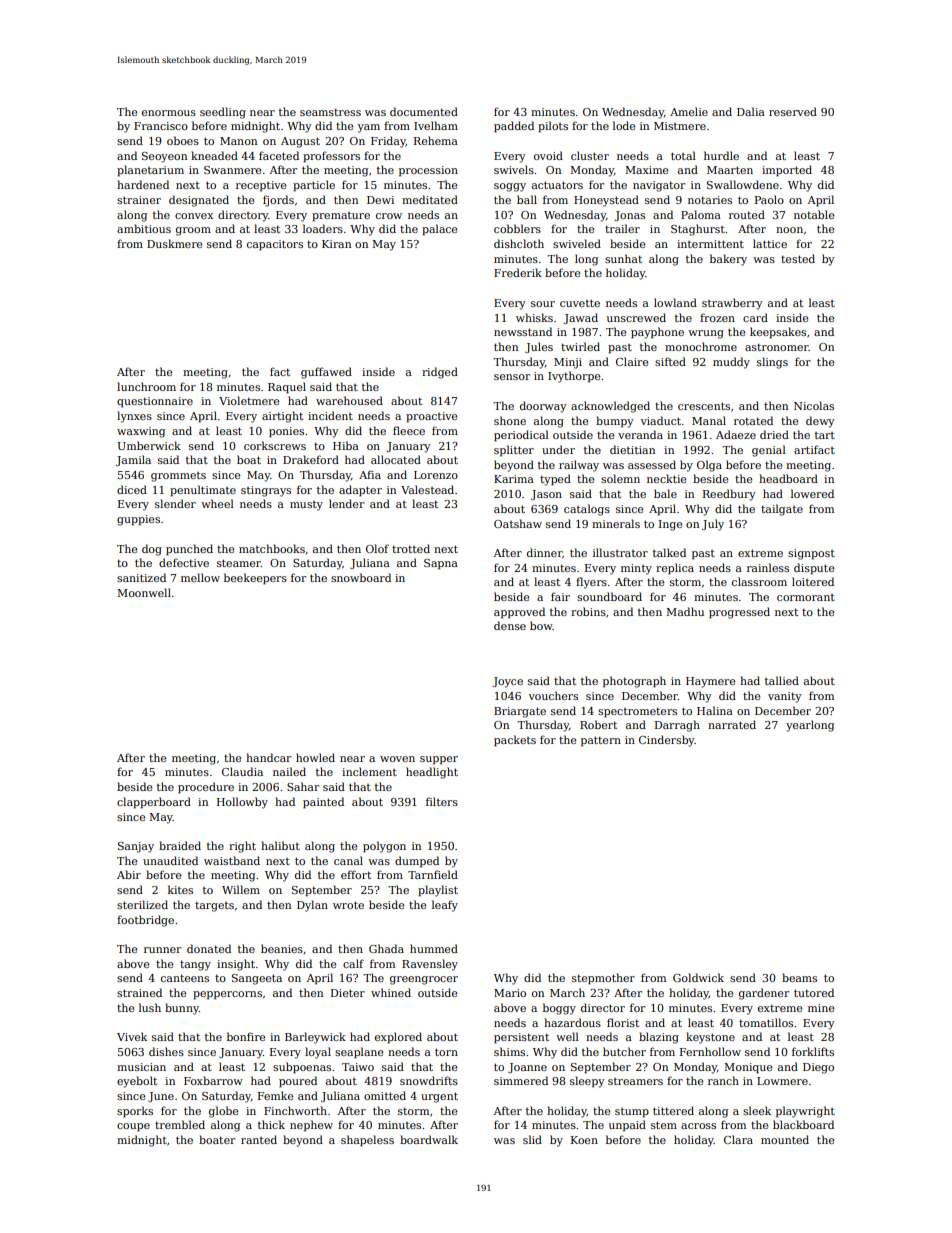 The width and height of the document is (952, 1233). Describe the element at coordinates (553, 127) in the document. I see `pilots` at that location.
